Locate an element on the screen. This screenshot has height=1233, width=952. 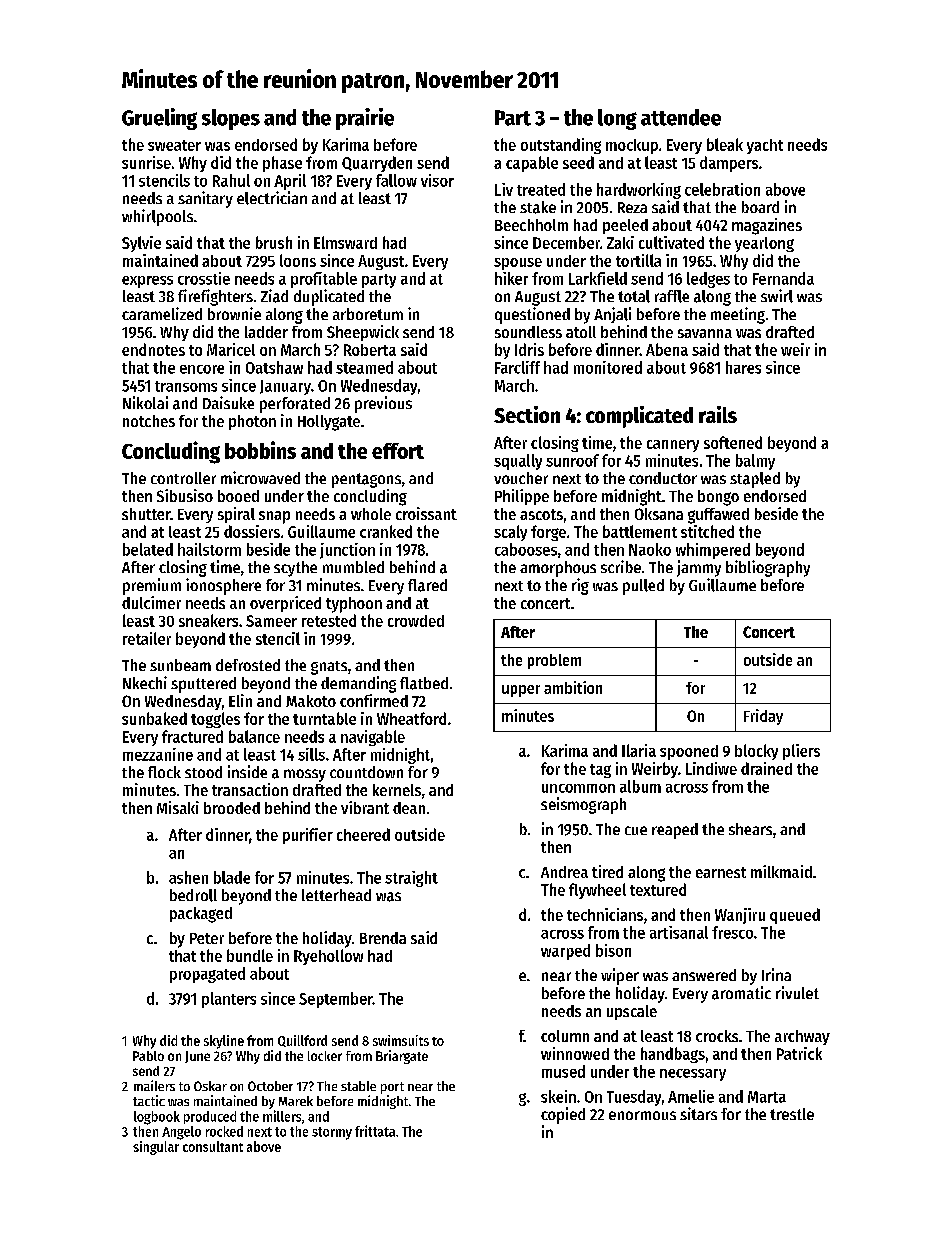
whirlpools is located at coordinates (157, 217).
